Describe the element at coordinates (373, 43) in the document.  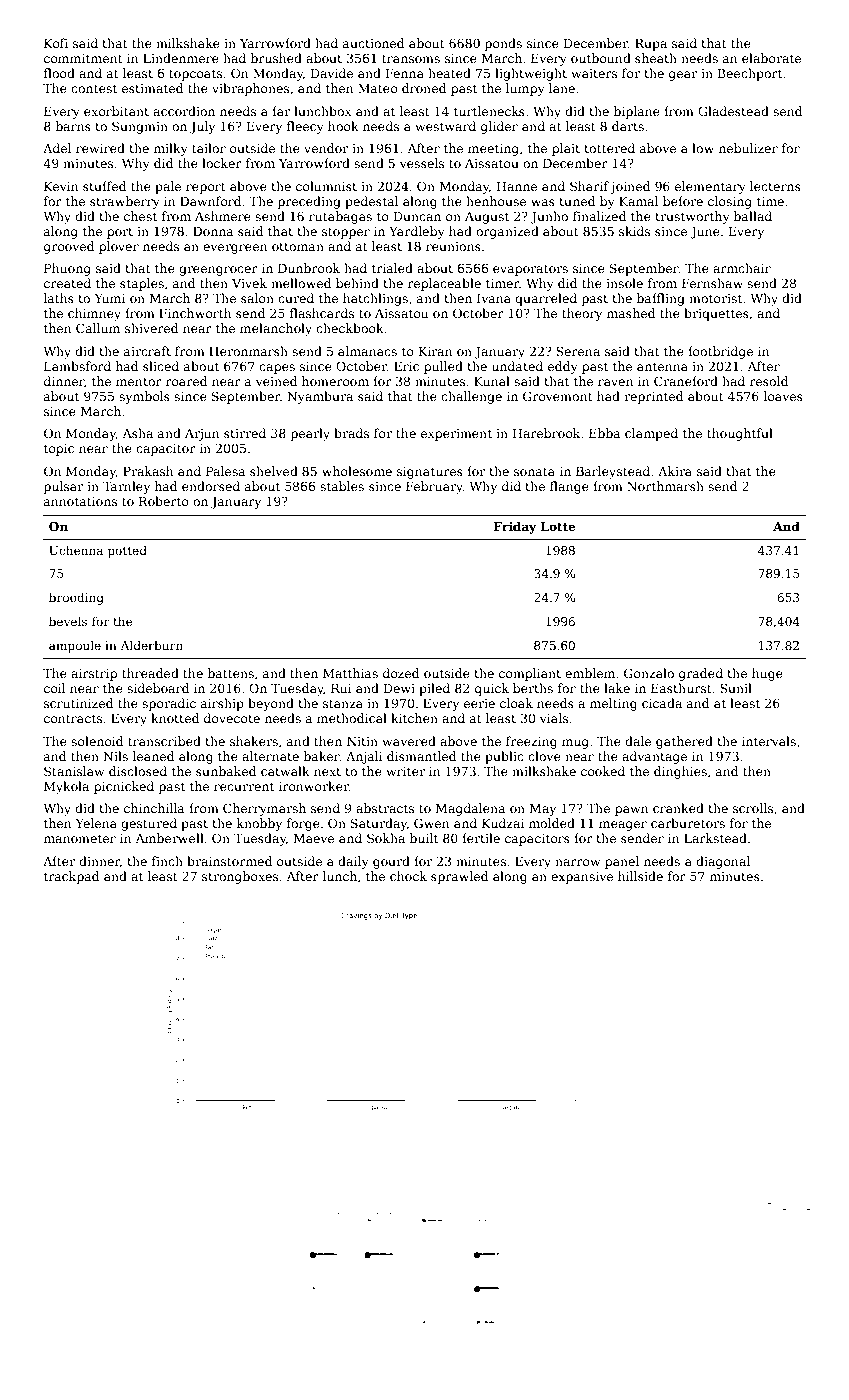
I see `auctioned` at that location.
